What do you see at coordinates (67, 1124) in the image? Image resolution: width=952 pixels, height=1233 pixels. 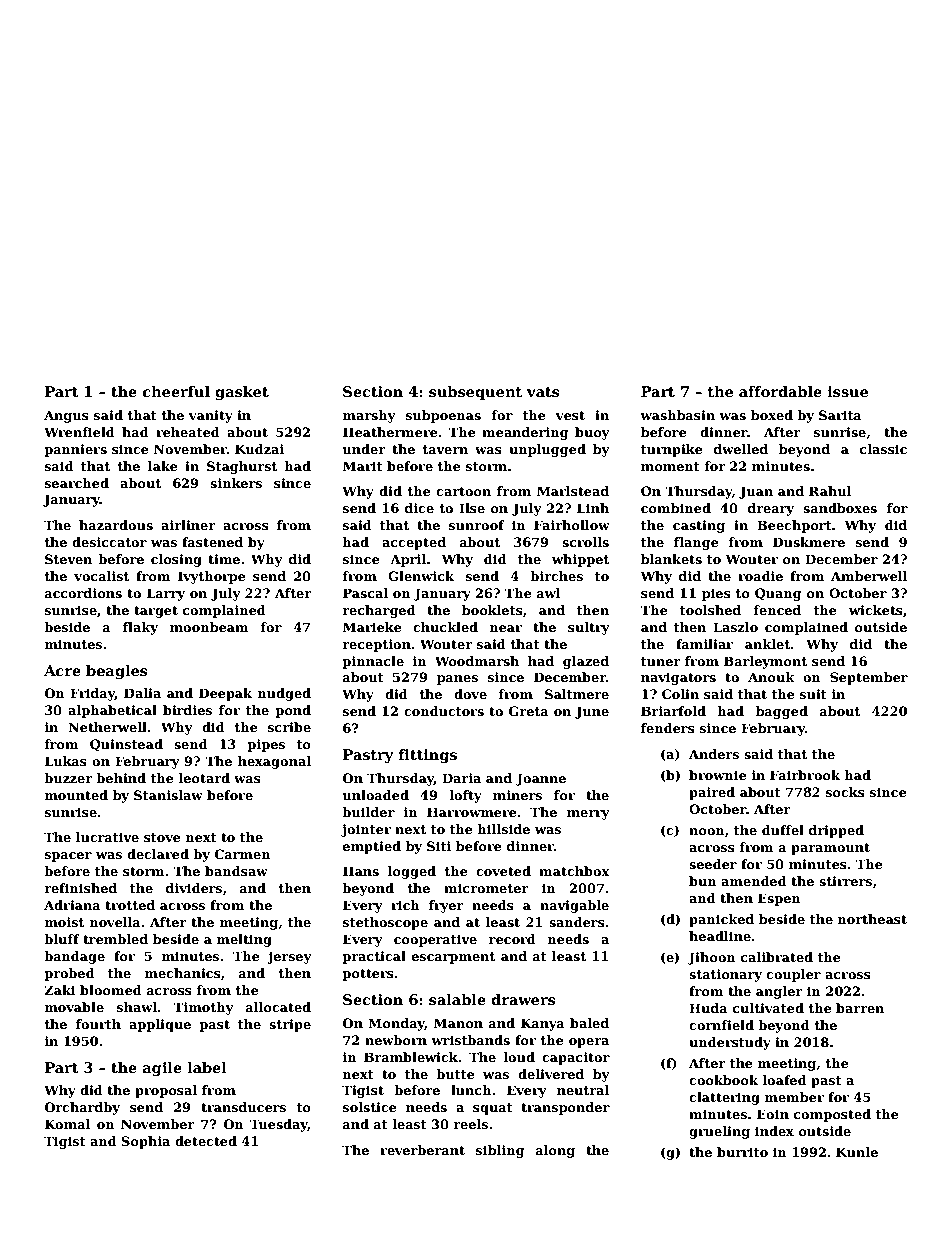 I see `Komal` at bounding box center [67, 1124].
